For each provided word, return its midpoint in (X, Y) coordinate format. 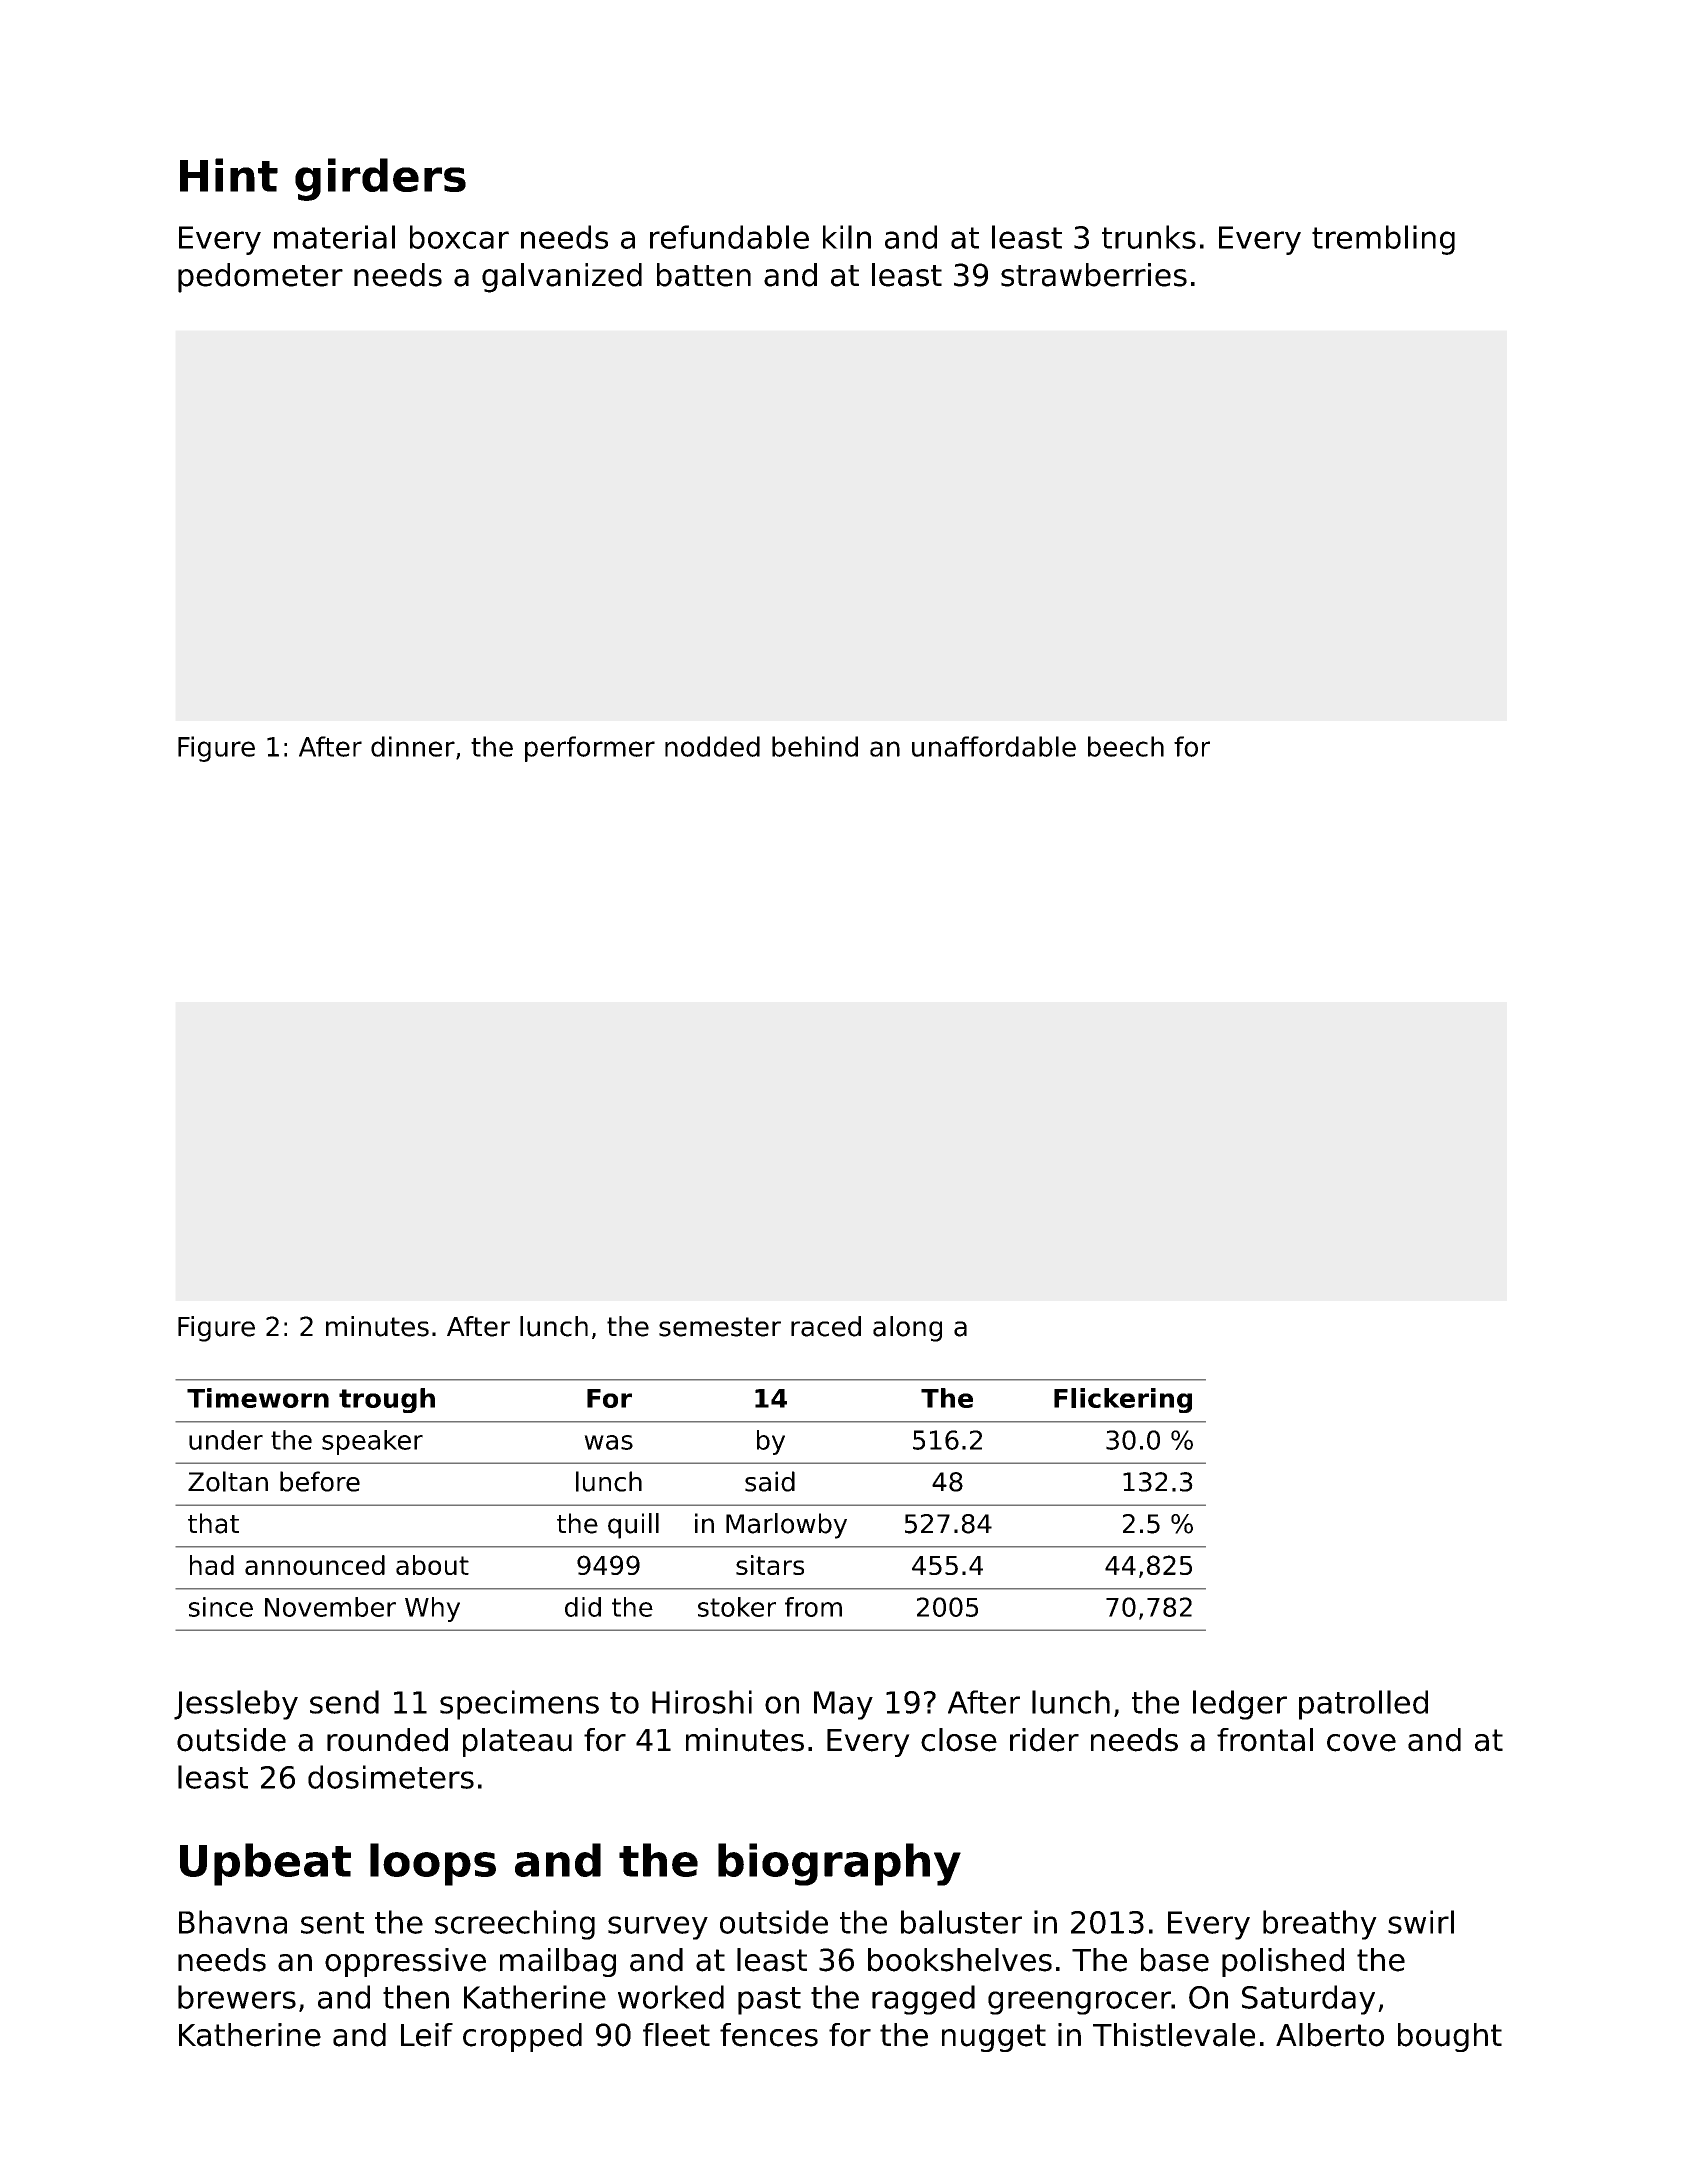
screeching (515, 1925)
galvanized (562, 278)
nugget (994, 2038)
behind (815, 746)
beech (1126, 746)
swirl (1421, 1922)
